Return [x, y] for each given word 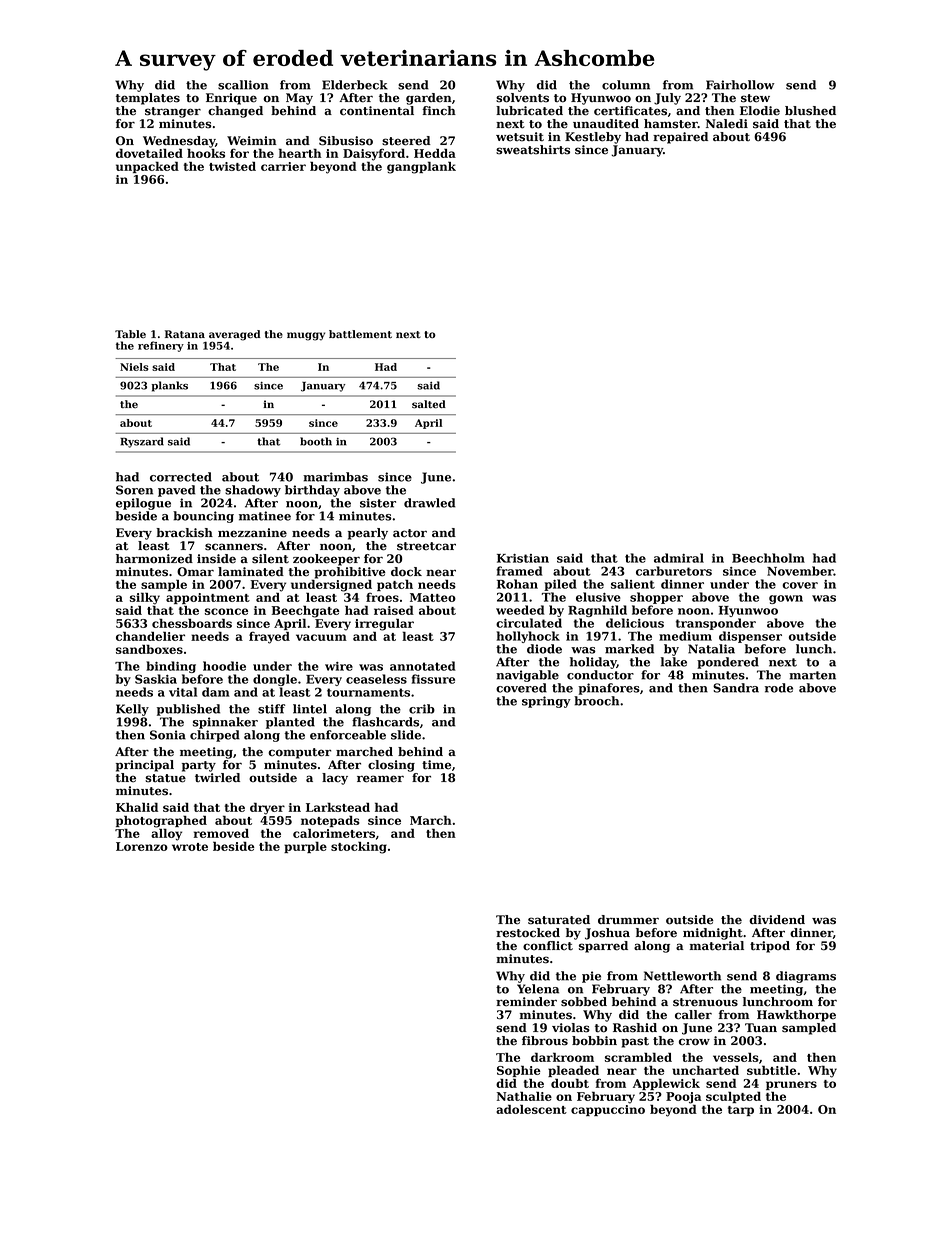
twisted [232, 166]
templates [148, 99]
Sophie [519, 1071]
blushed [810, 111]
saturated [559, 920]
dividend [777, 920]
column [626, 85]
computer [299, 753]
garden [429, 99]
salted [429, 404]
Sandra [736, 688]
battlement [360, 334]
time [436, 765]
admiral [679, 558]
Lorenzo [142, 846]
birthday [312, 491]
